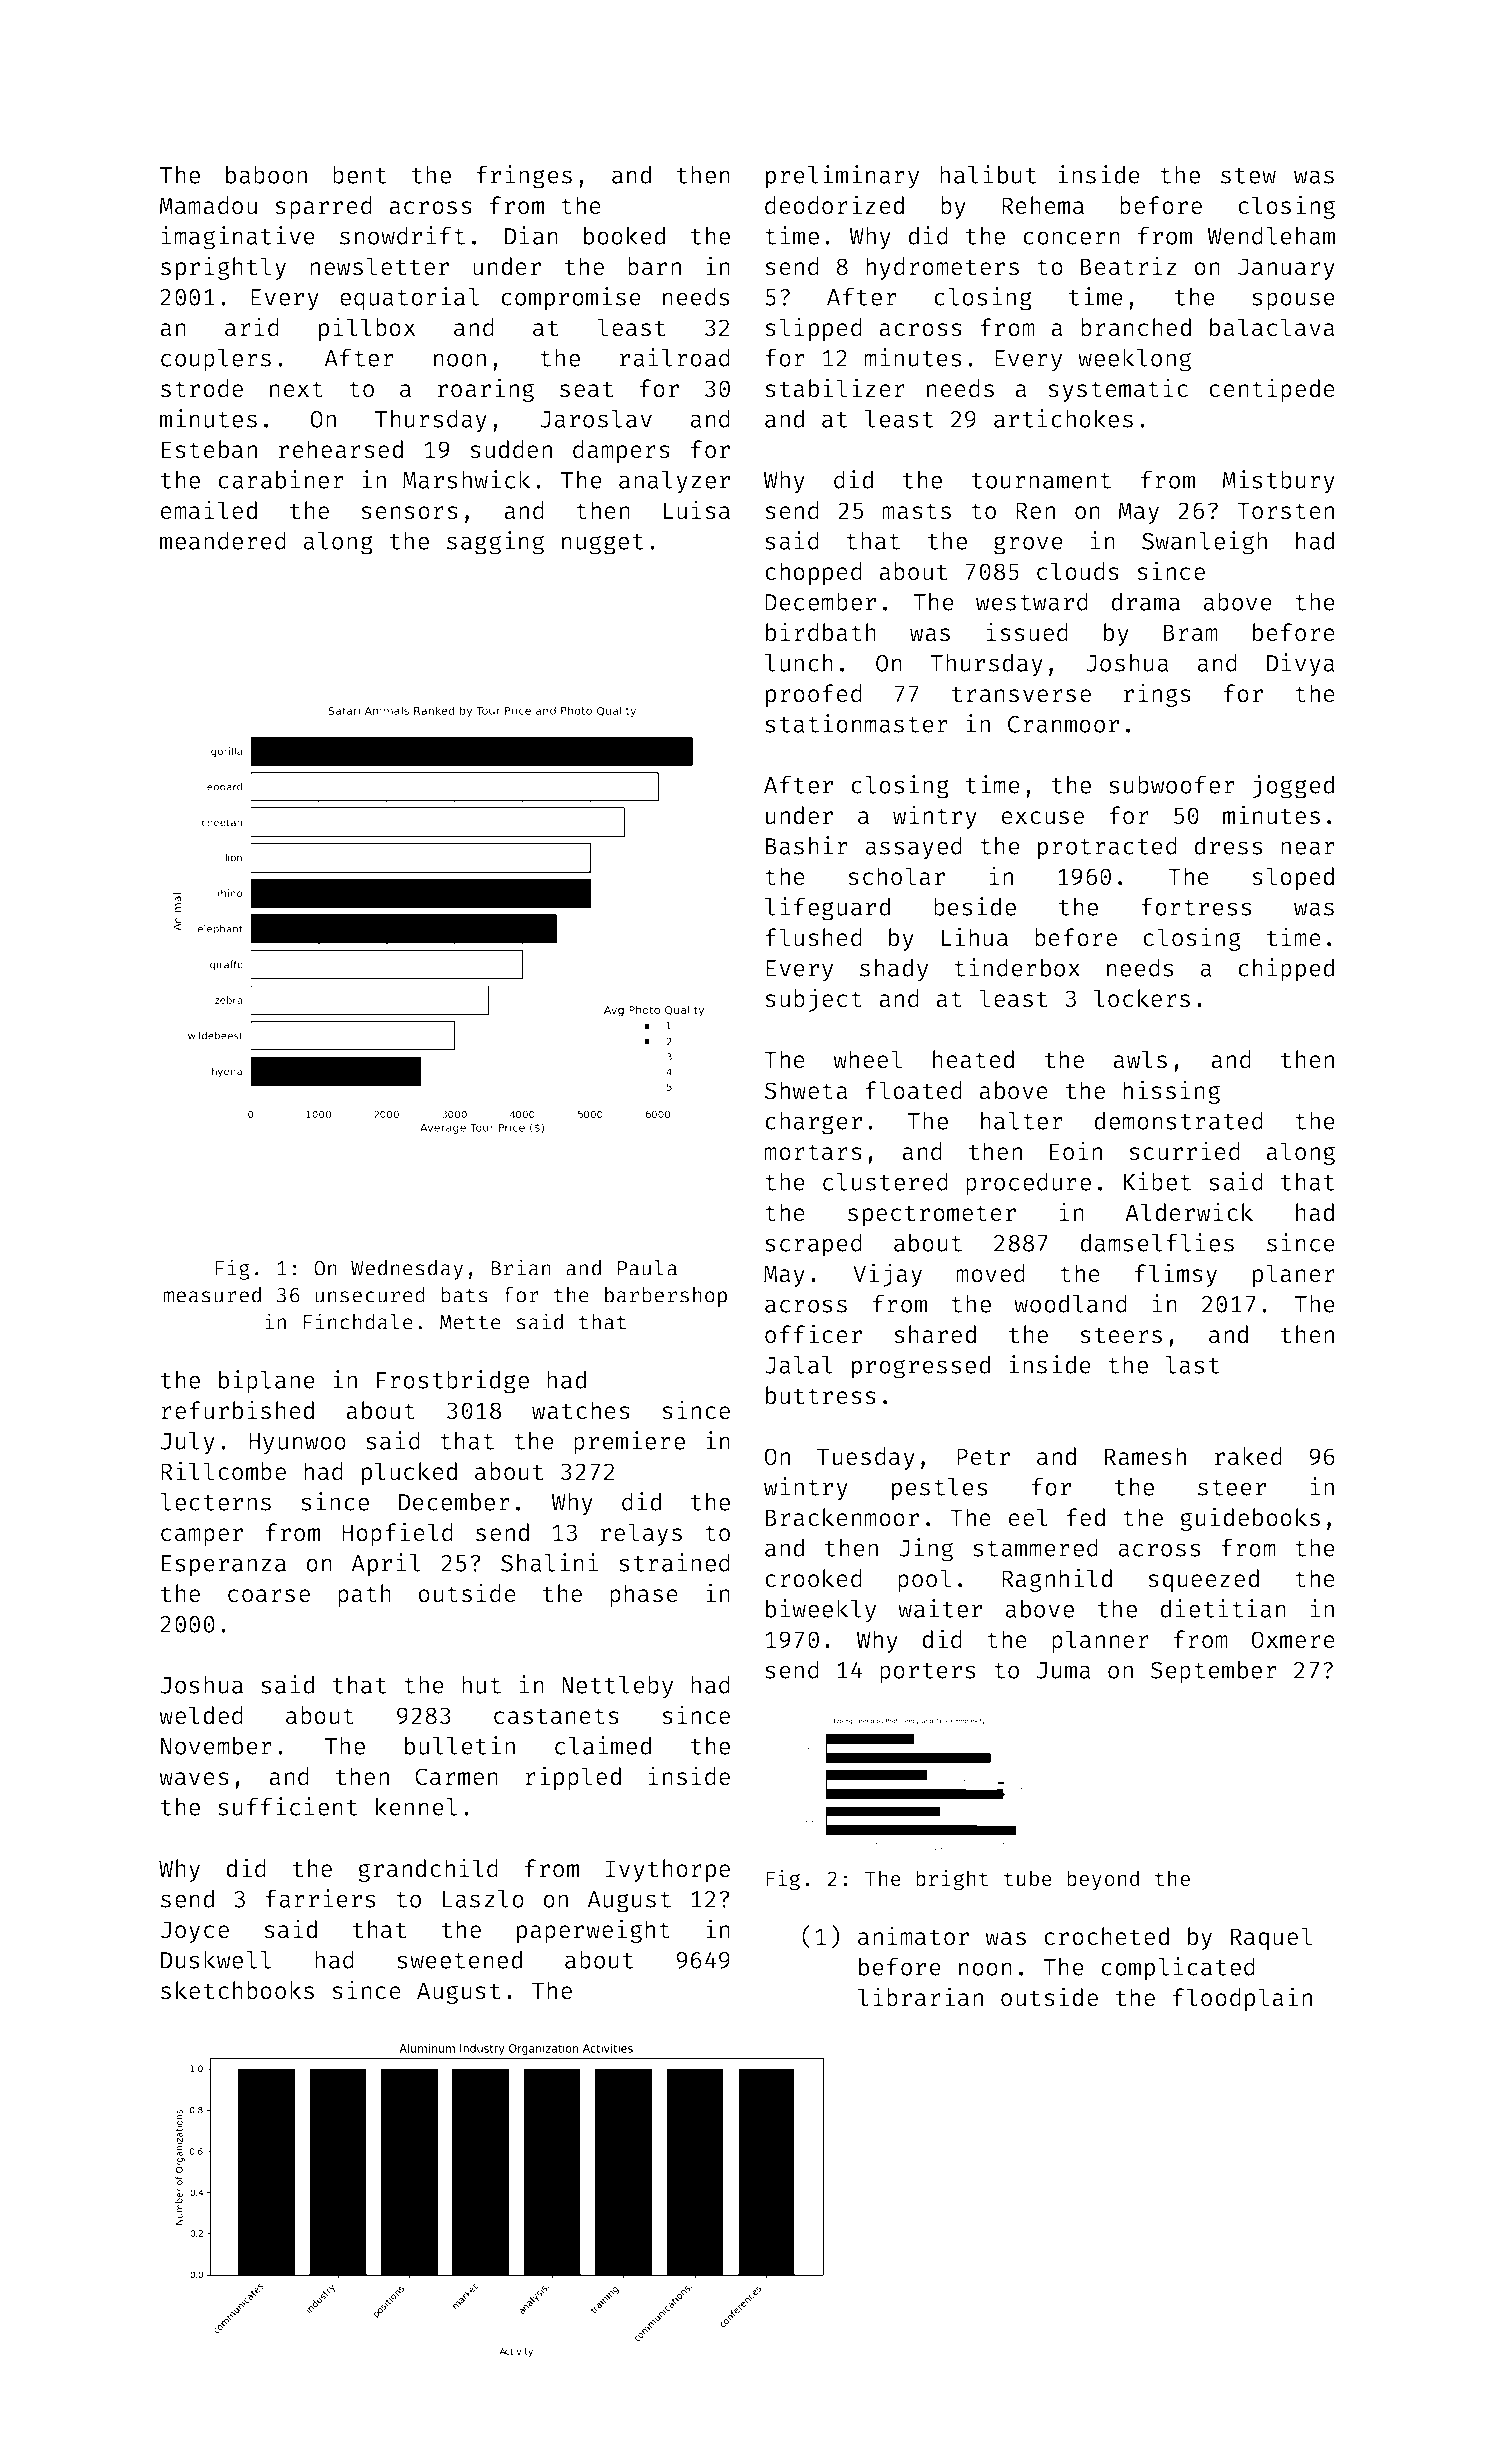  I want to click on animator, so click(913, 1936).
